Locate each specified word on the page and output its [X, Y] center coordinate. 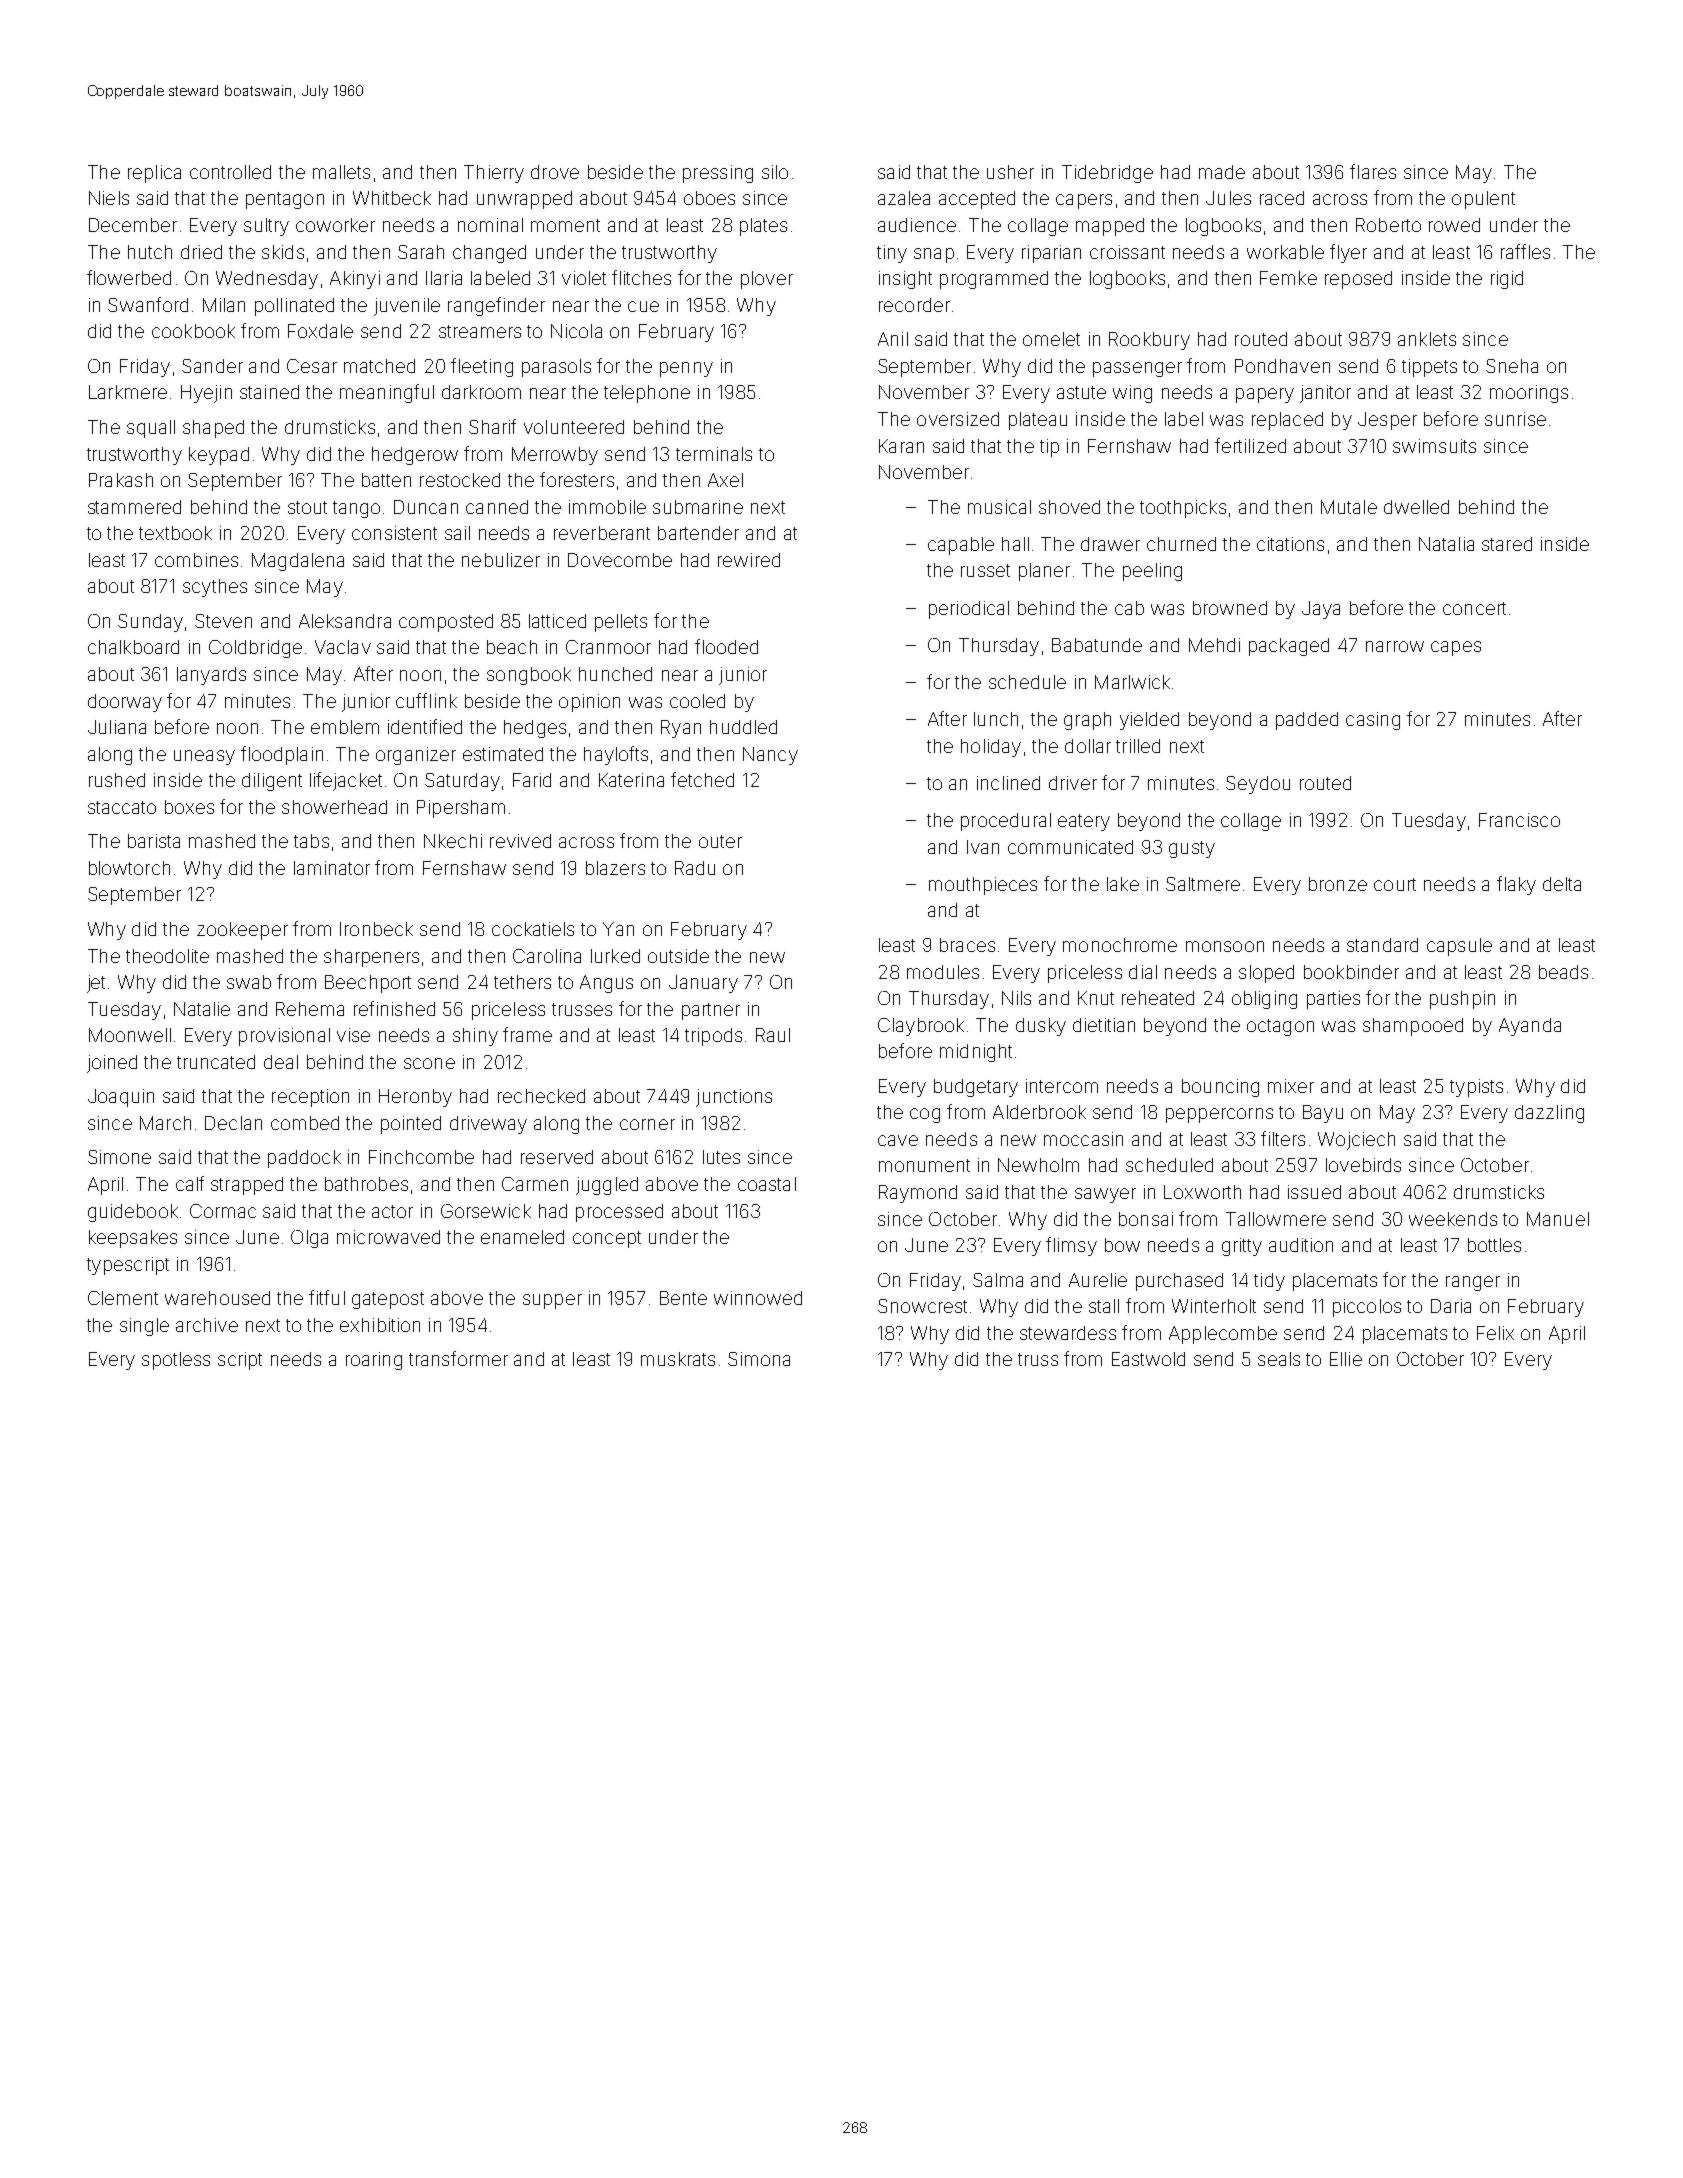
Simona [759, 1359]
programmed [994, 280]
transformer [458, 1358]
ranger [1473, 1283]
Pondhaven [1282, 366]
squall [151, 429]
